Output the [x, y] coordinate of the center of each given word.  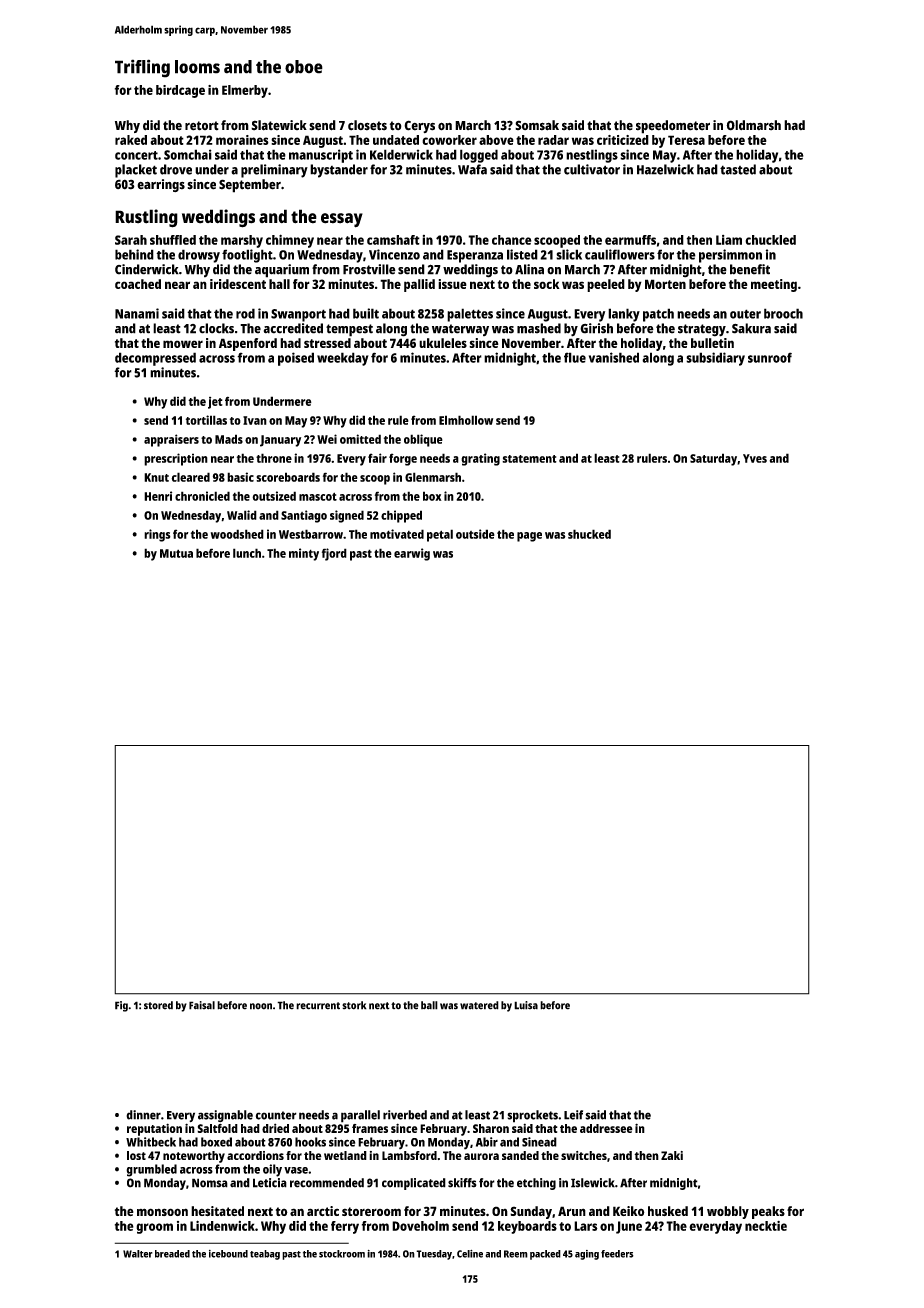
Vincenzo [394, 254]
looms [197, 67]
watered [479, 1005]
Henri [158, 496]
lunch [247, 553]
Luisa [526, 1005]
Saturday [713, 459]
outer [745, 314]
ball [429, 1005]
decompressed [155, 359]
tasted [738, 169]
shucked [589, 534]
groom [154, 1228]
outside [475, 534]
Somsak [537, 125]
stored [158, 1005]
